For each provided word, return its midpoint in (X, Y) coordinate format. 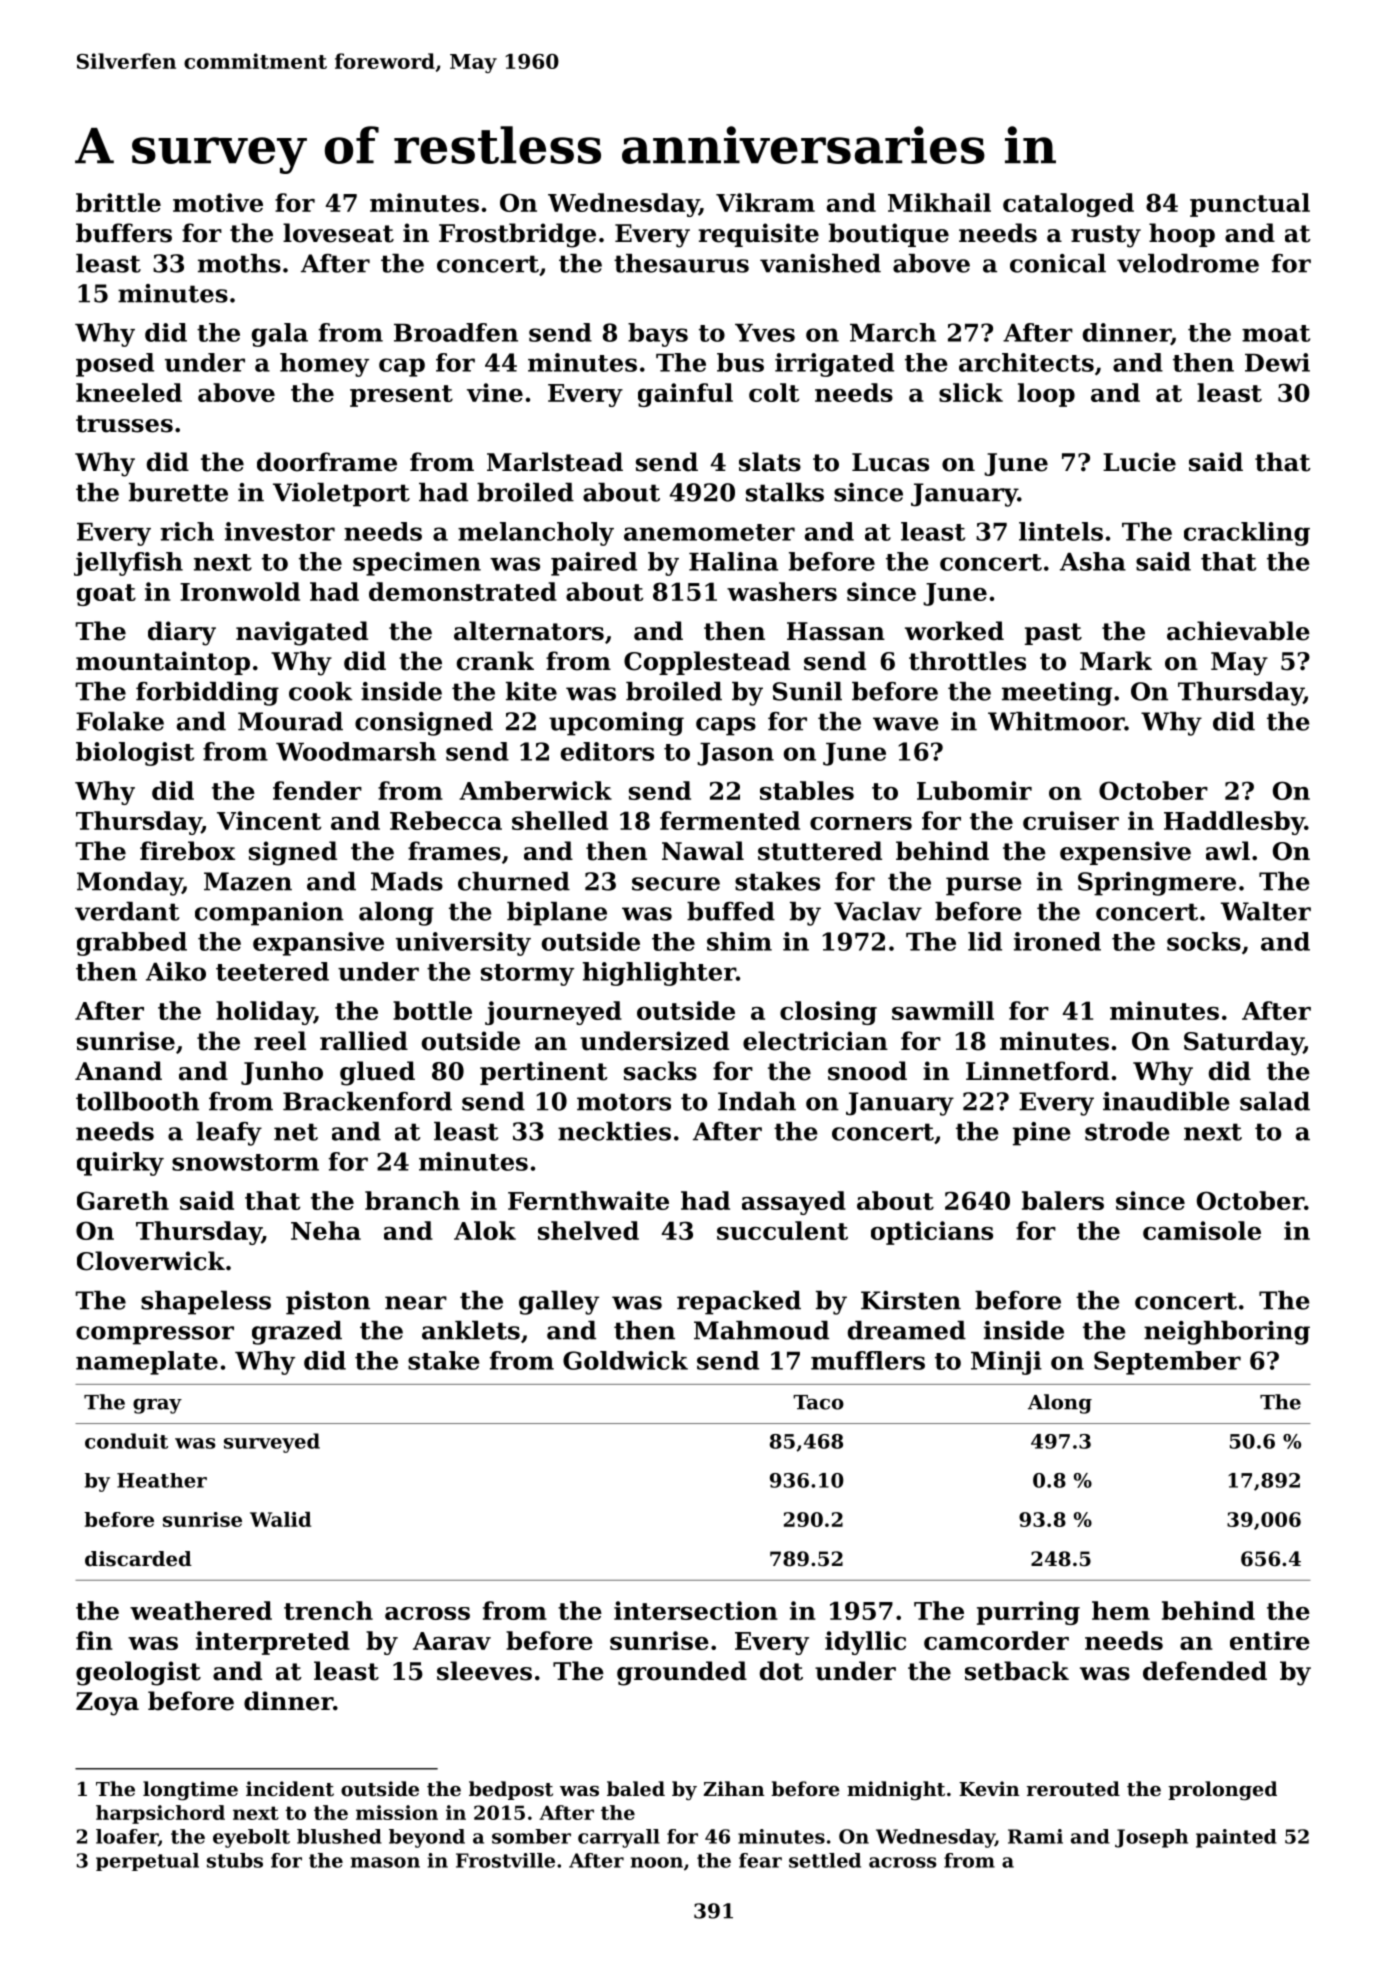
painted (1236, 1838)
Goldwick (625, 1360)
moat (1276, 333)
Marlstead (555, 462)
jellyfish (128, 564)
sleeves (484, 1671)
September (1167, 1363)
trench (328, 1610)
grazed (297, 1333)
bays (658, 335)
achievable (1238, 631)
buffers (124, 233)
